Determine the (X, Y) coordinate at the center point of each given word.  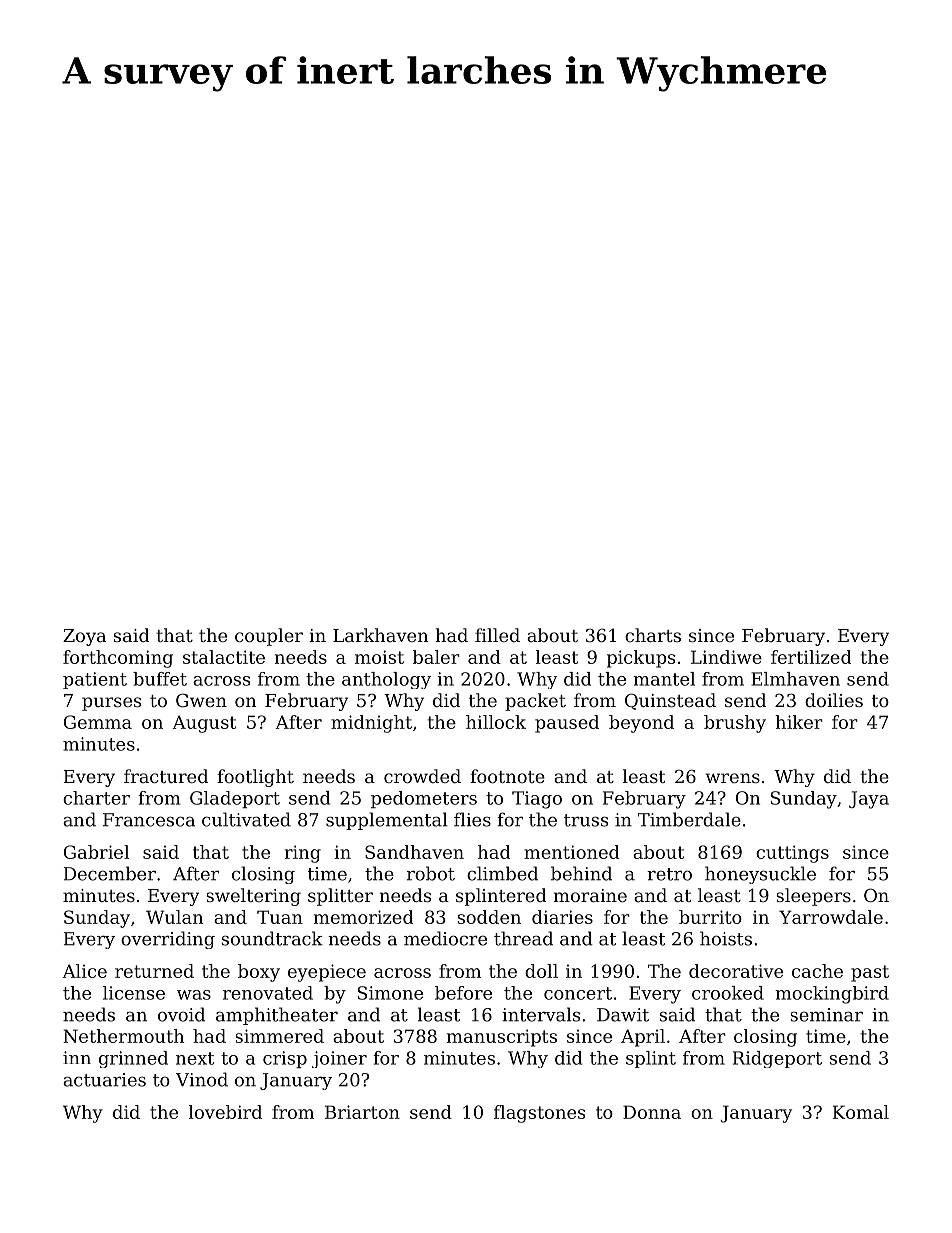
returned (154, 971)
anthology (386, 680)
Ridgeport (777, 1059)
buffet (160, 679)
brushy (735, 724)
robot (431, 873)
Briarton (362, 1112)
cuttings (792, 854)
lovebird (225, 1112)
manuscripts (502, 1038)
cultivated (246, 819)
